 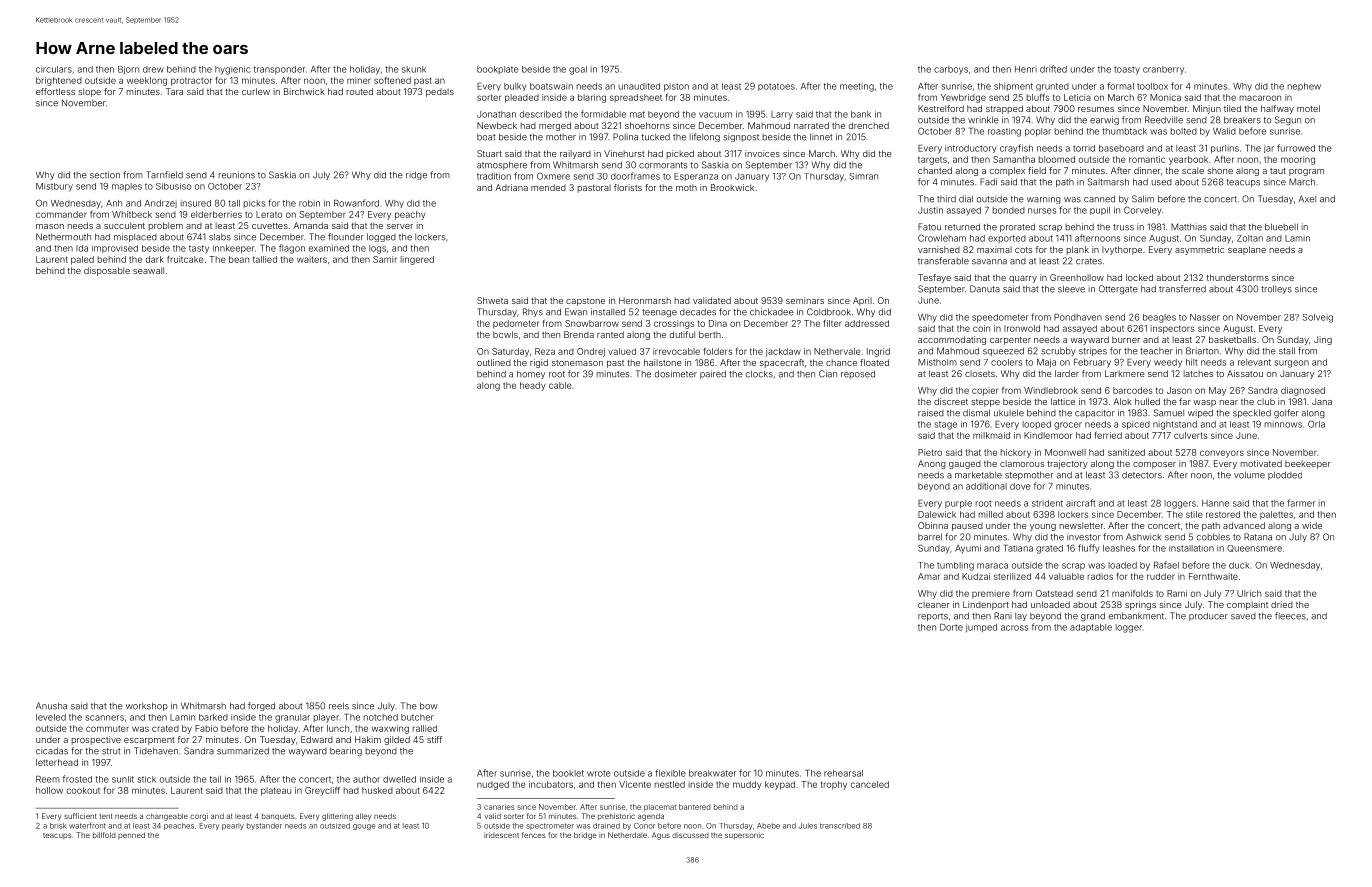 I want to click on protractor, so click(x=191, y=82).
